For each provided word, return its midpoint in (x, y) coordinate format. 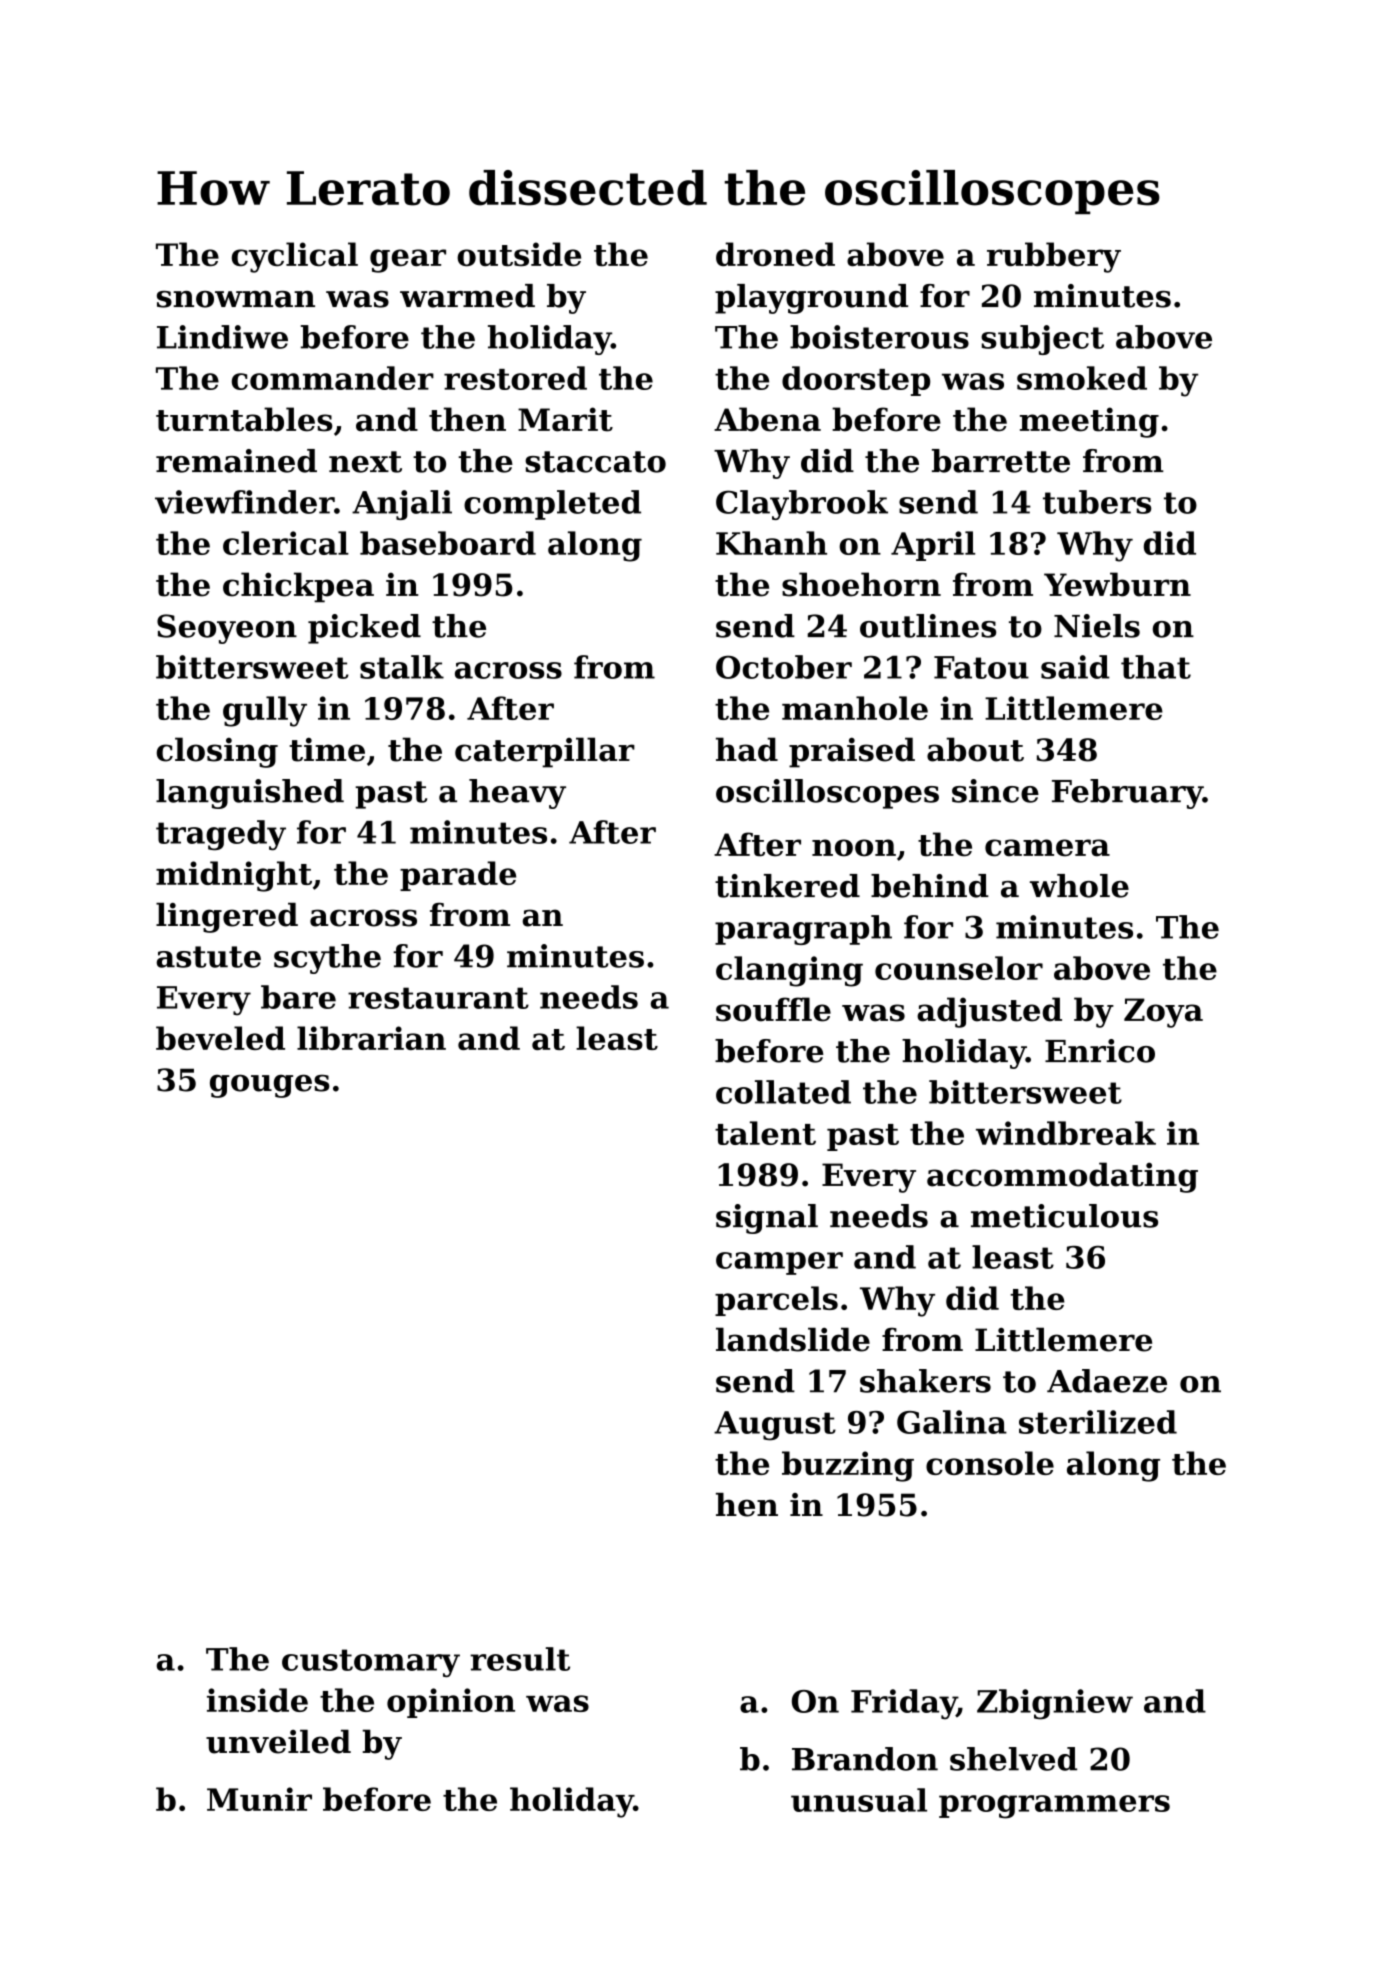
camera (1047, 848)
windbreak (1066, 1133)
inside (257, 1700)
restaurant (438, 998)
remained (236, 461)
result (520, 1659)
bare (298, 997)
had (747, 749)
